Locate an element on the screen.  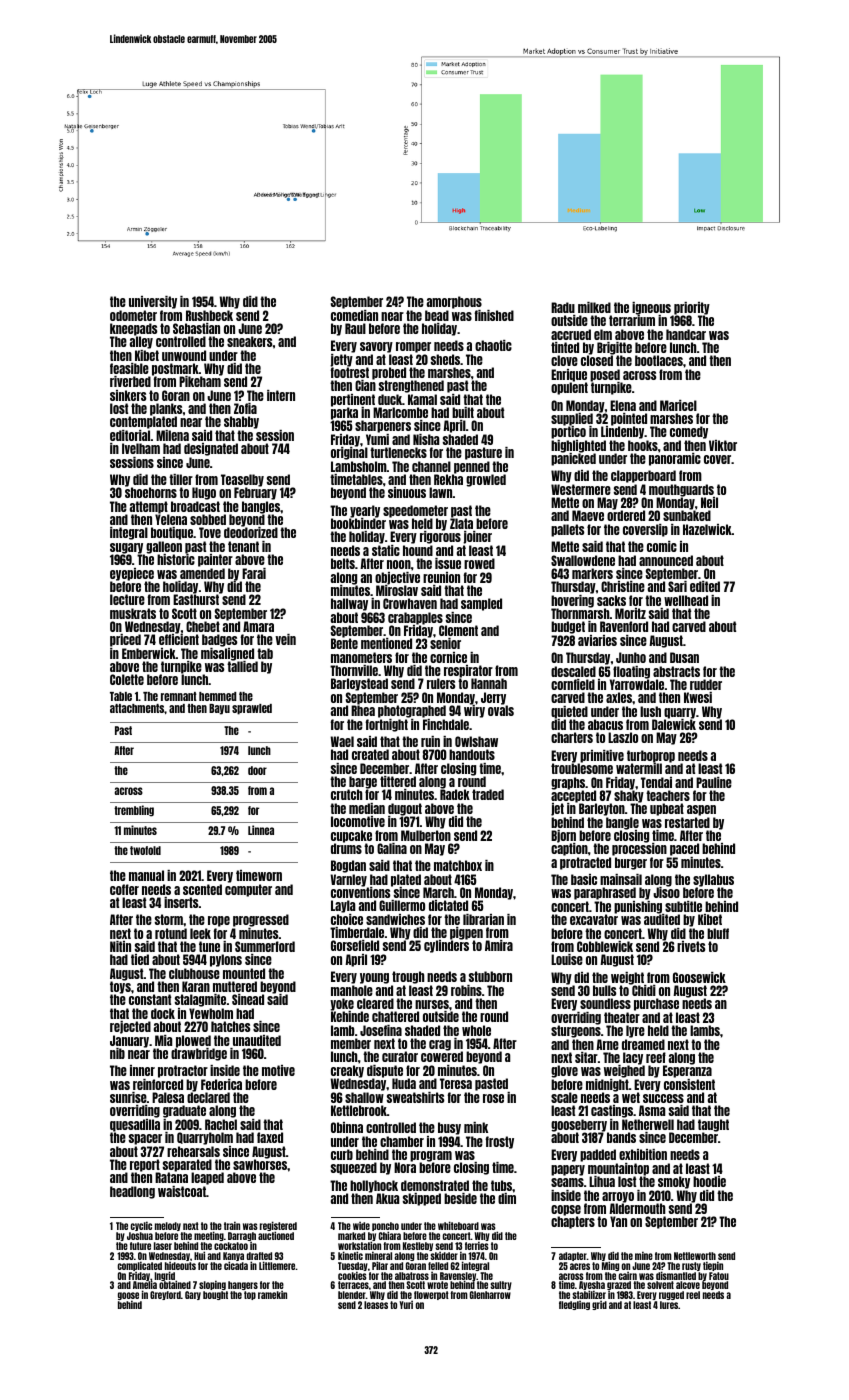
Miroslav is located at coordinates (397, 590).
